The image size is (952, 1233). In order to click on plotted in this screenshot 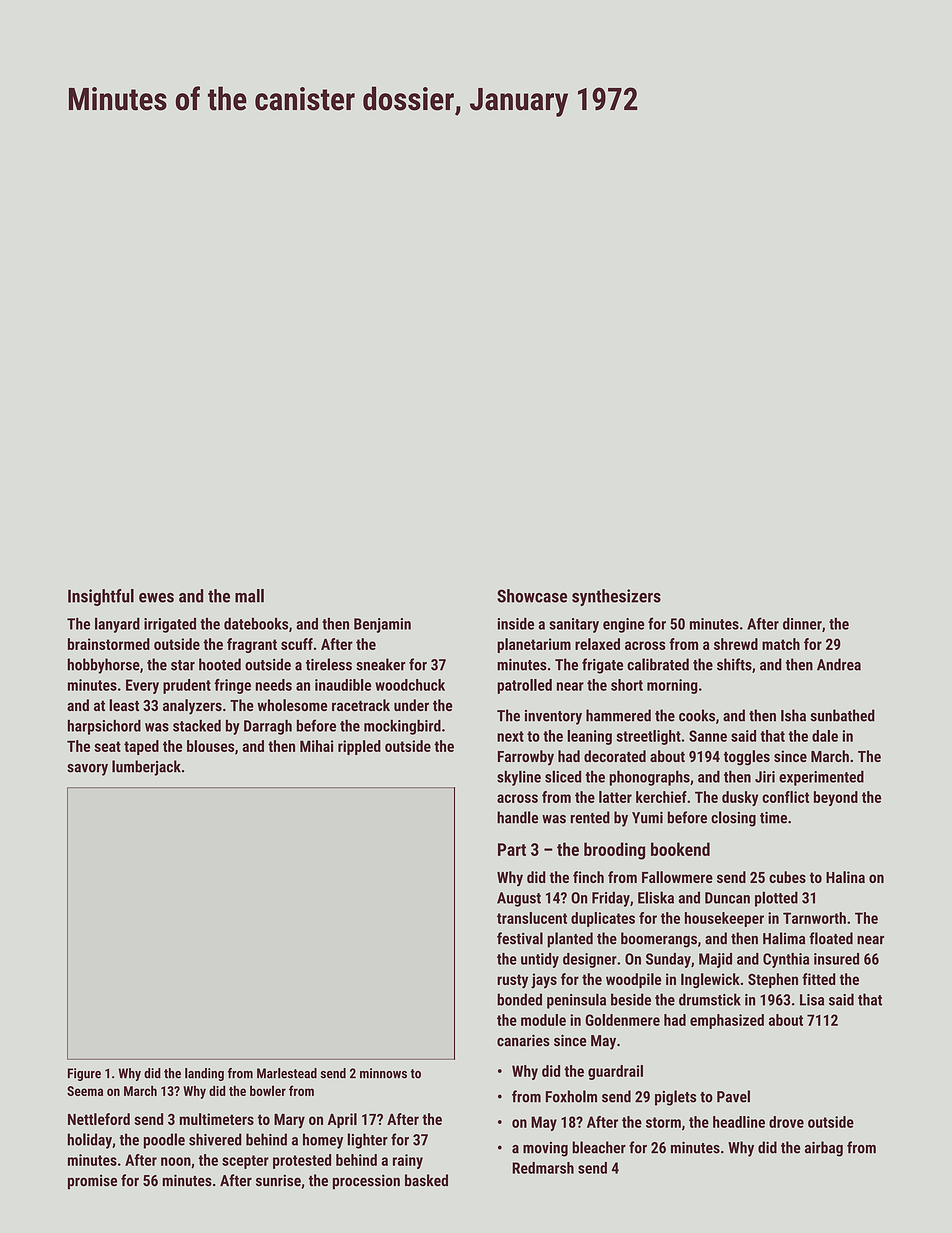, I will do `click(776, 899)`.
